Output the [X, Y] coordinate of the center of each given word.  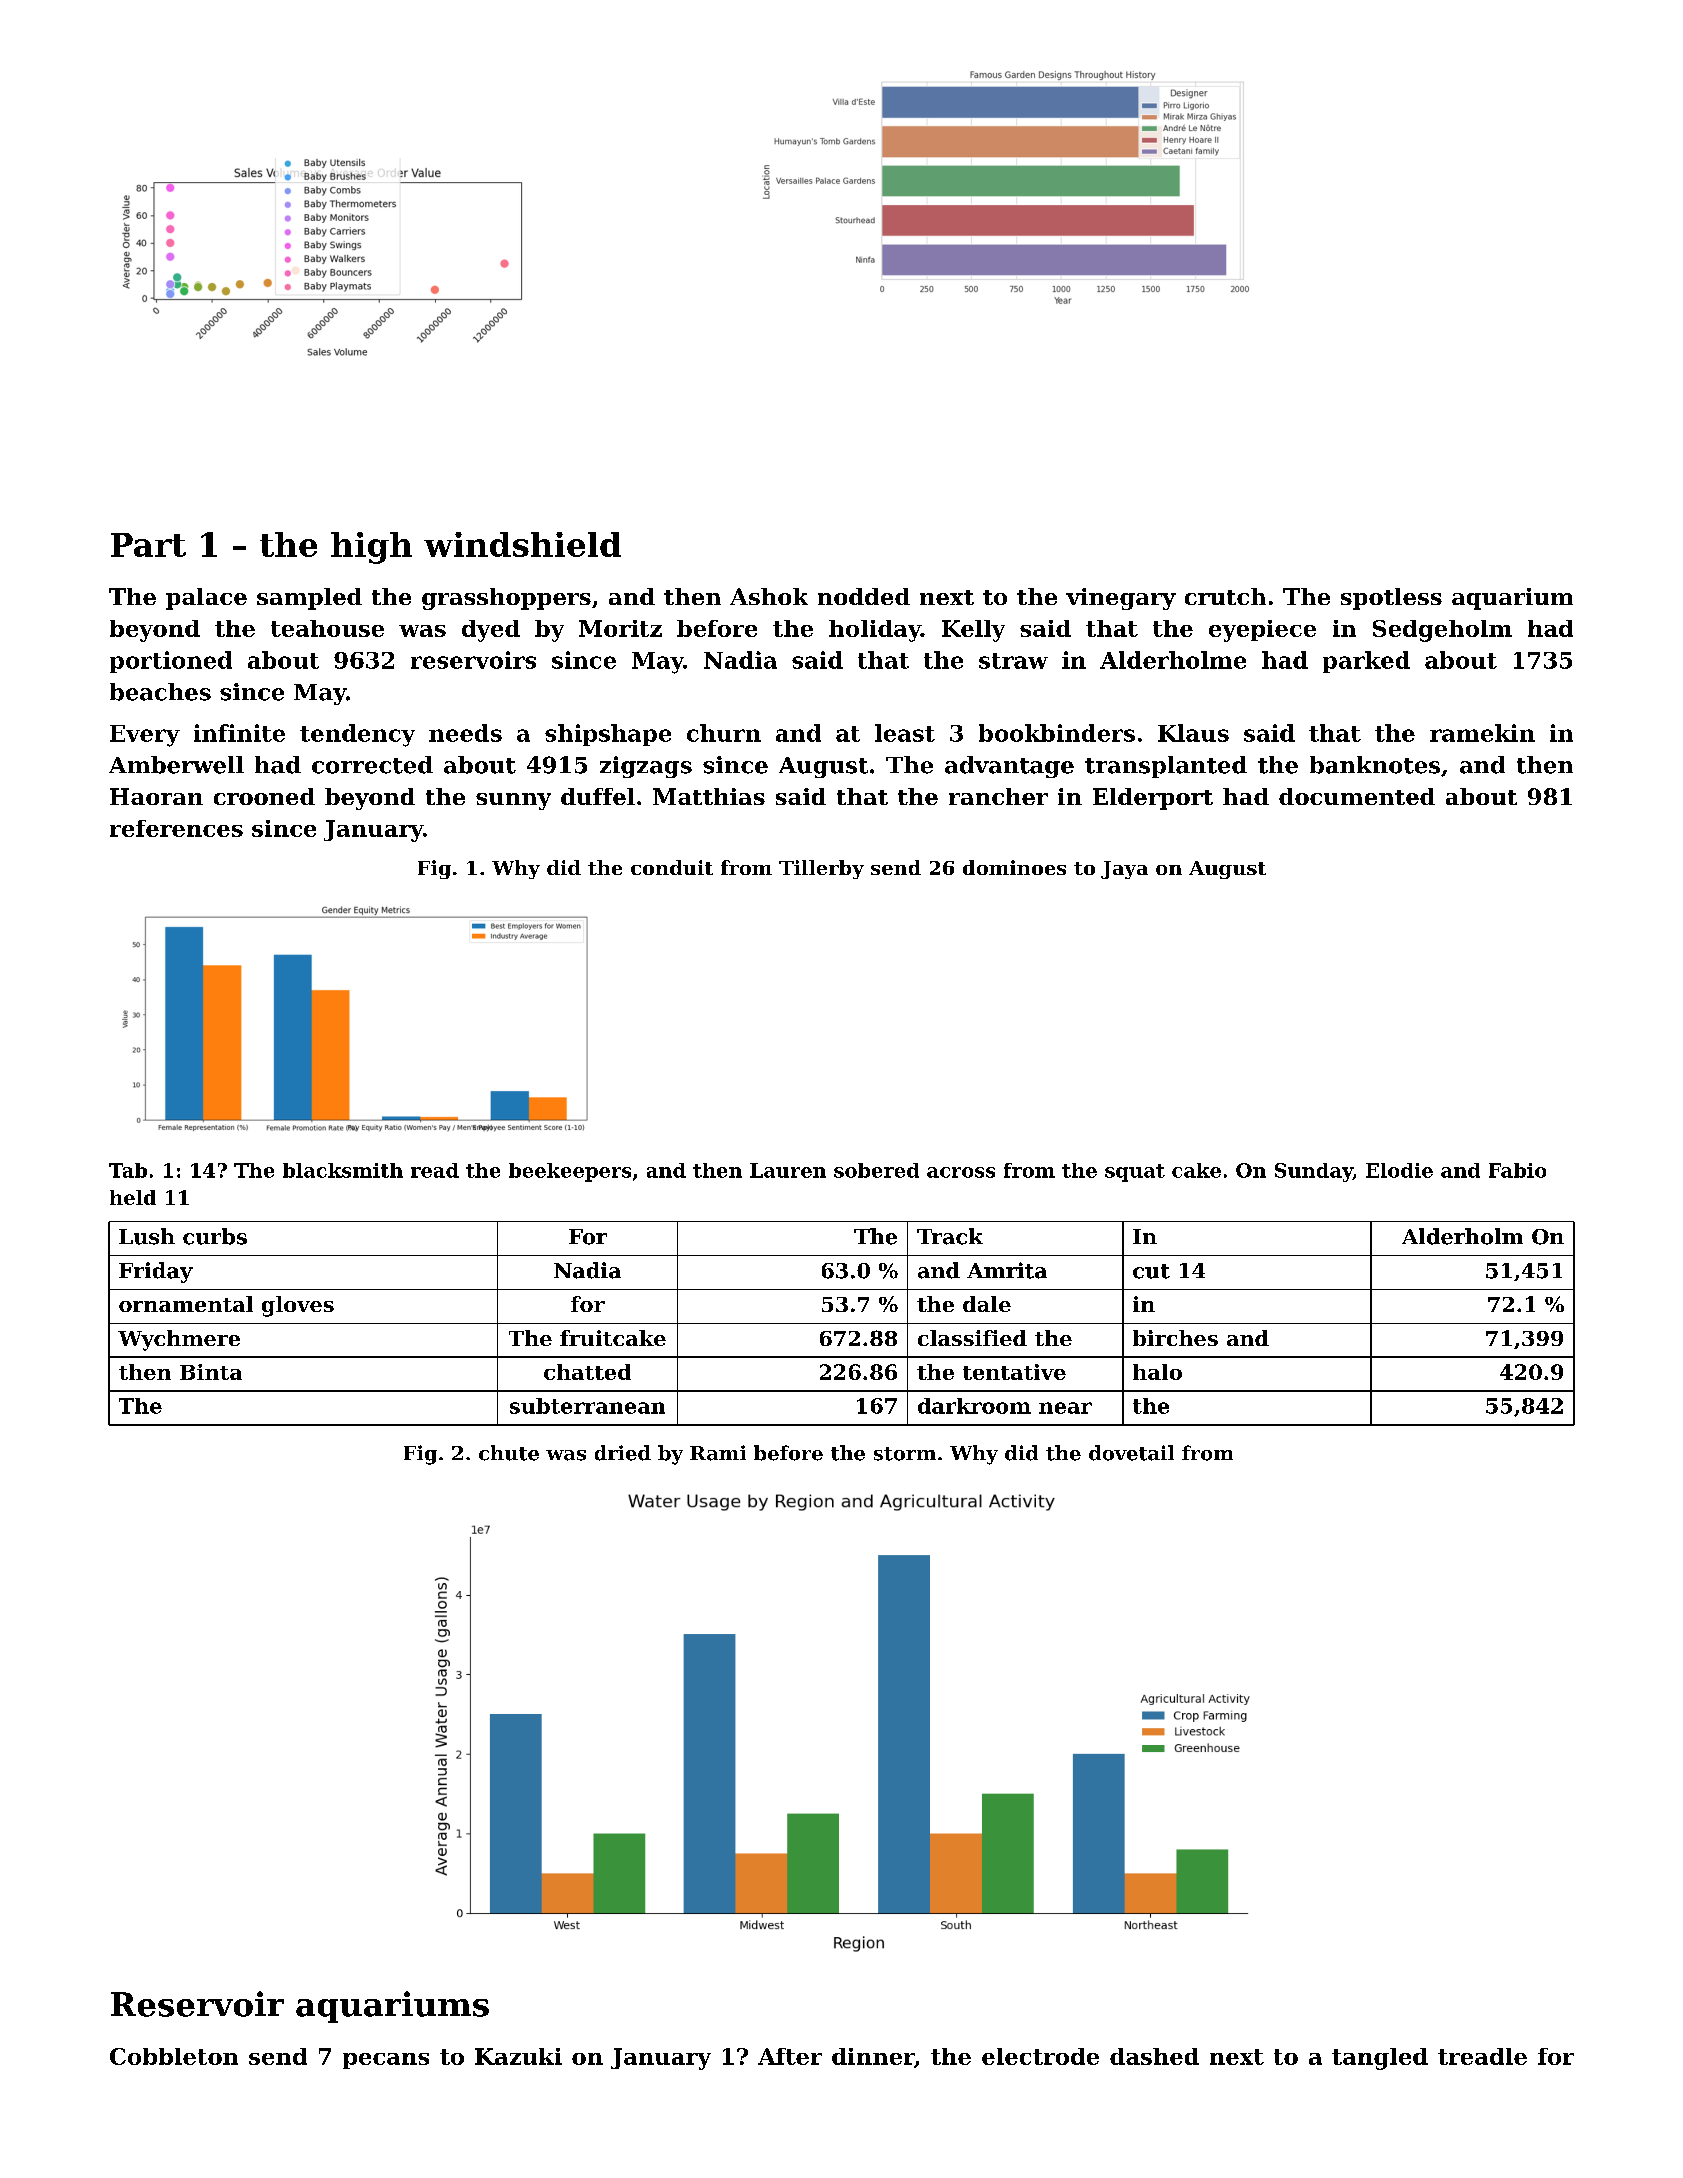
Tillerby [821, 869]
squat [1135, 1173]
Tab [128, 1170]
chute [509, 1453]
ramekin [1482, 733]
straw [1013, 661]
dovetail [1131, 1453]
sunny [513, 801]
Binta [211, 1372]
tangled [1380, 2059]
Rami [718, 1453]
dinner [873, 2058]
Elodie [1399, 1170]
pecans [386, 2061]
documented [1357, 796]
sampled [309, 599]
